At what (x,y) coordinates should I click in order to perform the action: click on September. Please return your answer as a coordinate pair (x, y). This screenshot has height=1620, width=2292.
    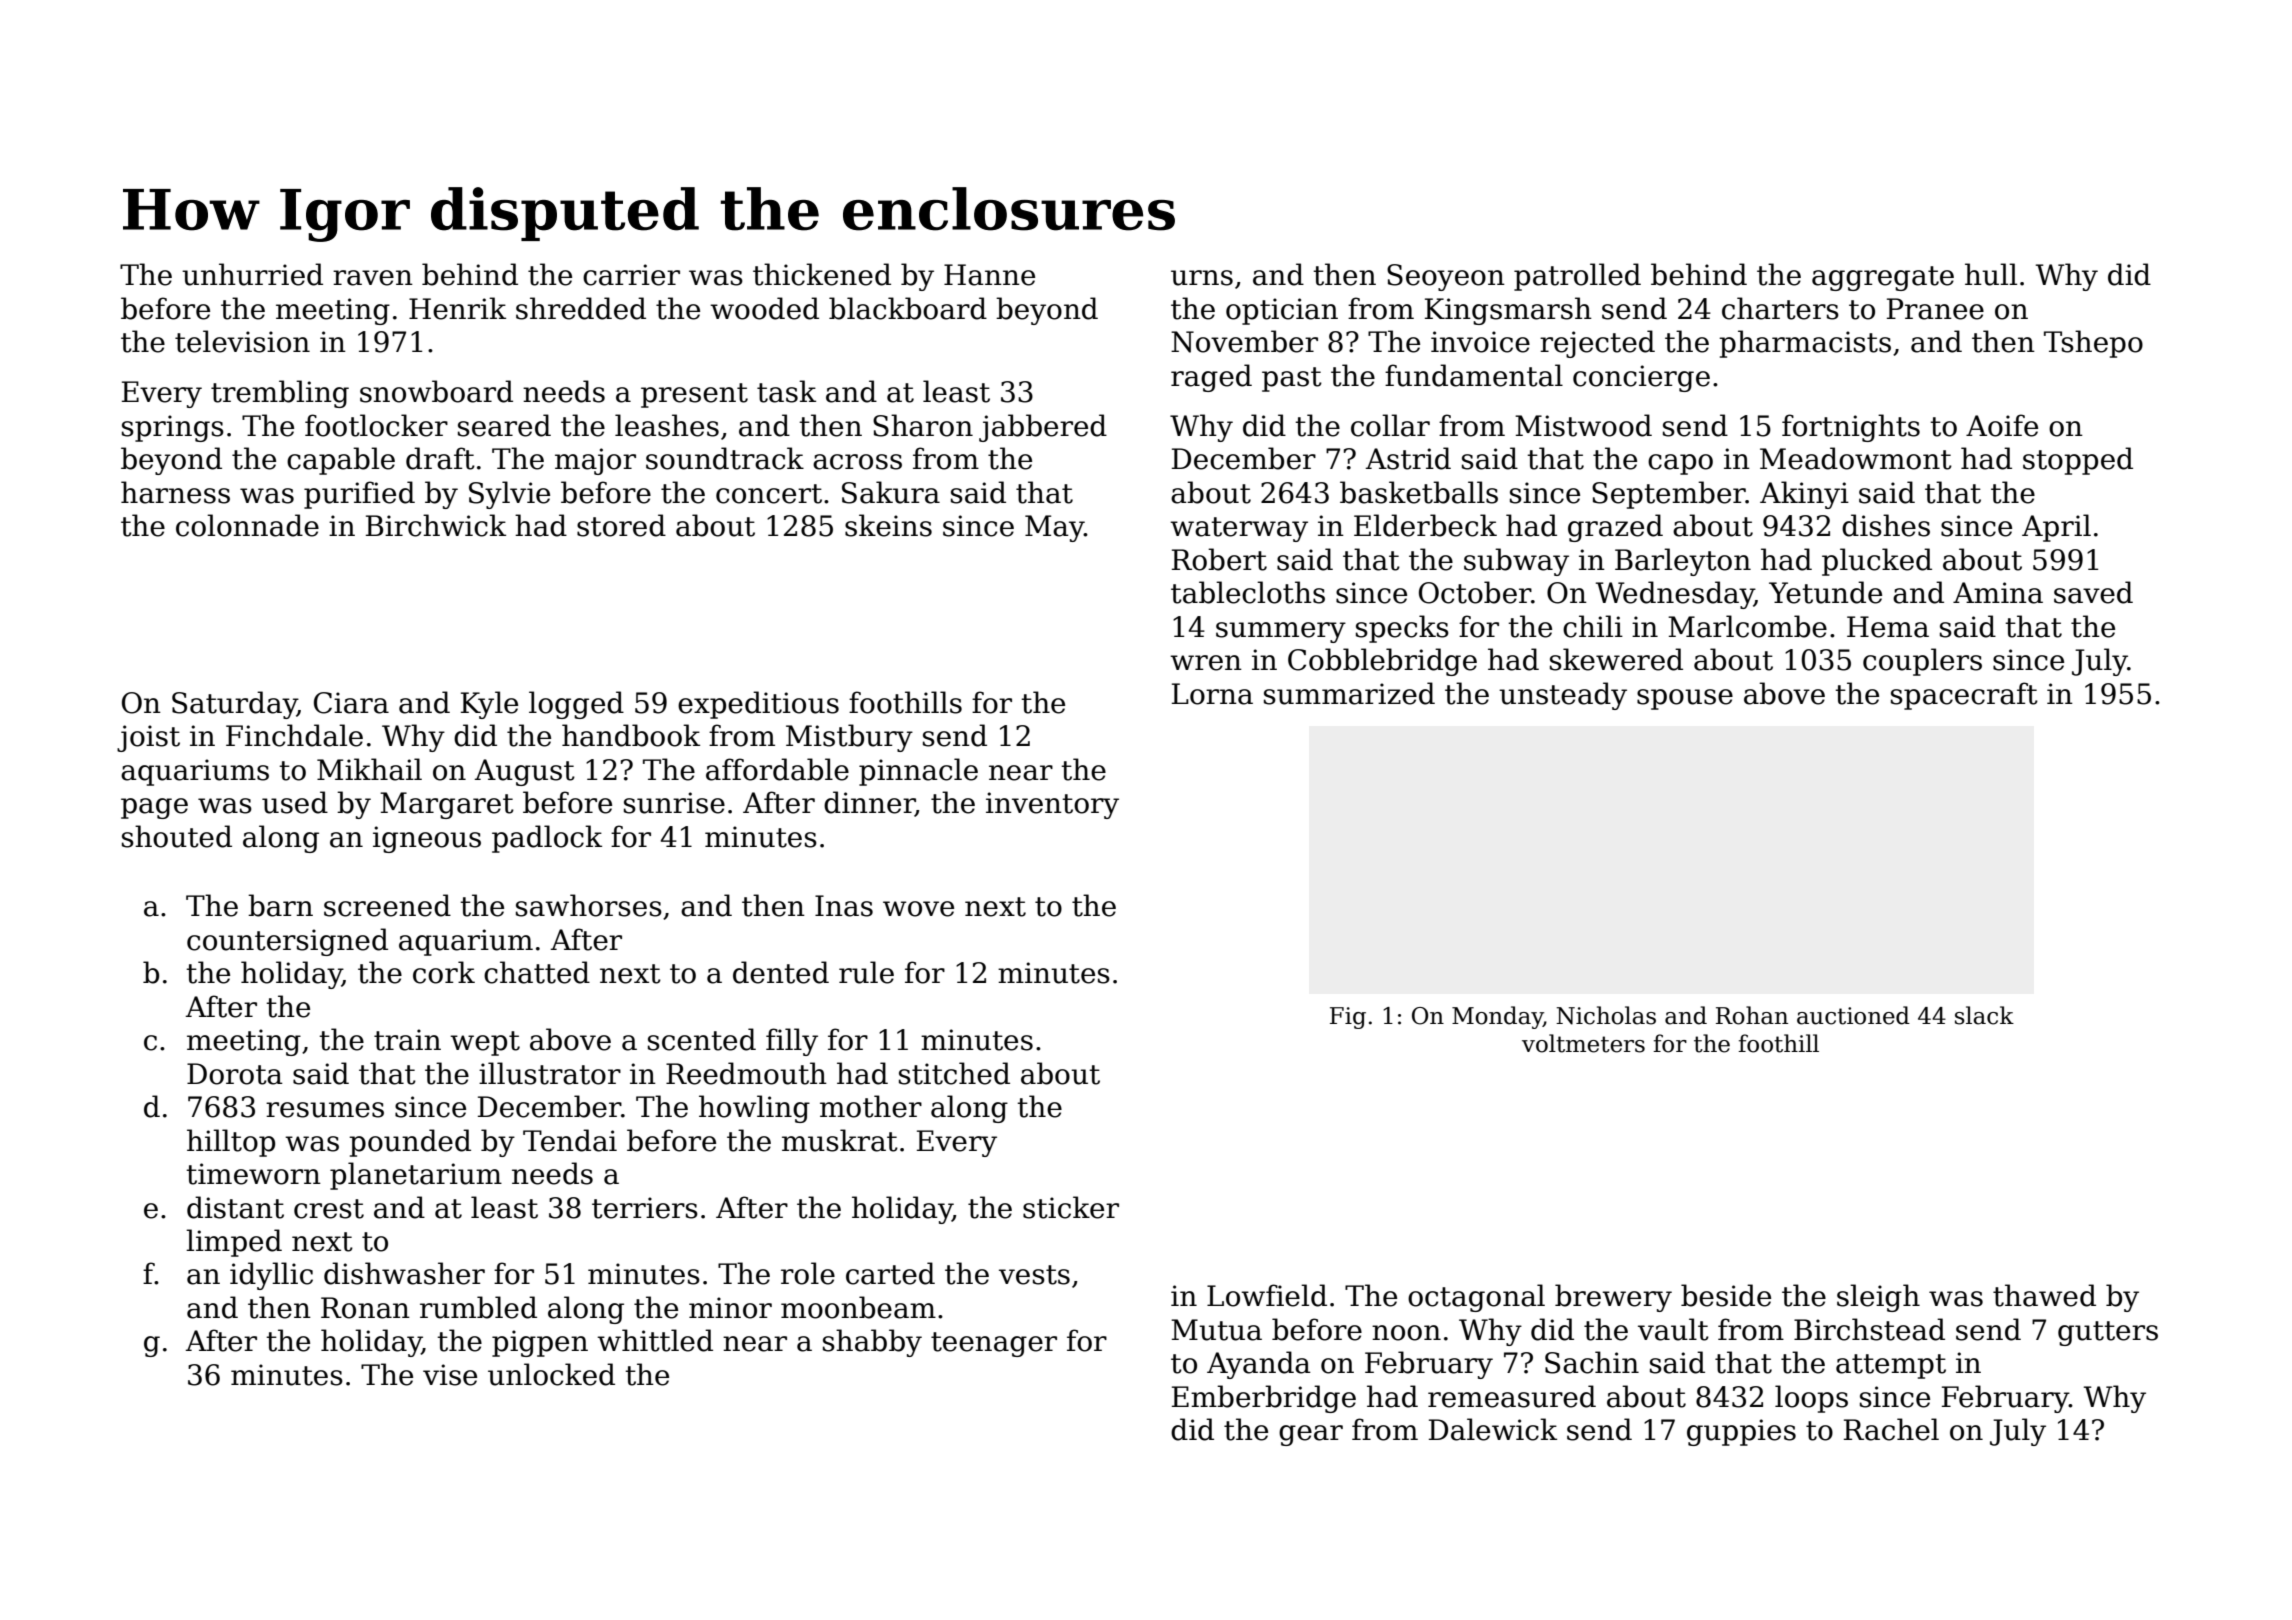
    Looking at the image, I should click on (1669, 495).
